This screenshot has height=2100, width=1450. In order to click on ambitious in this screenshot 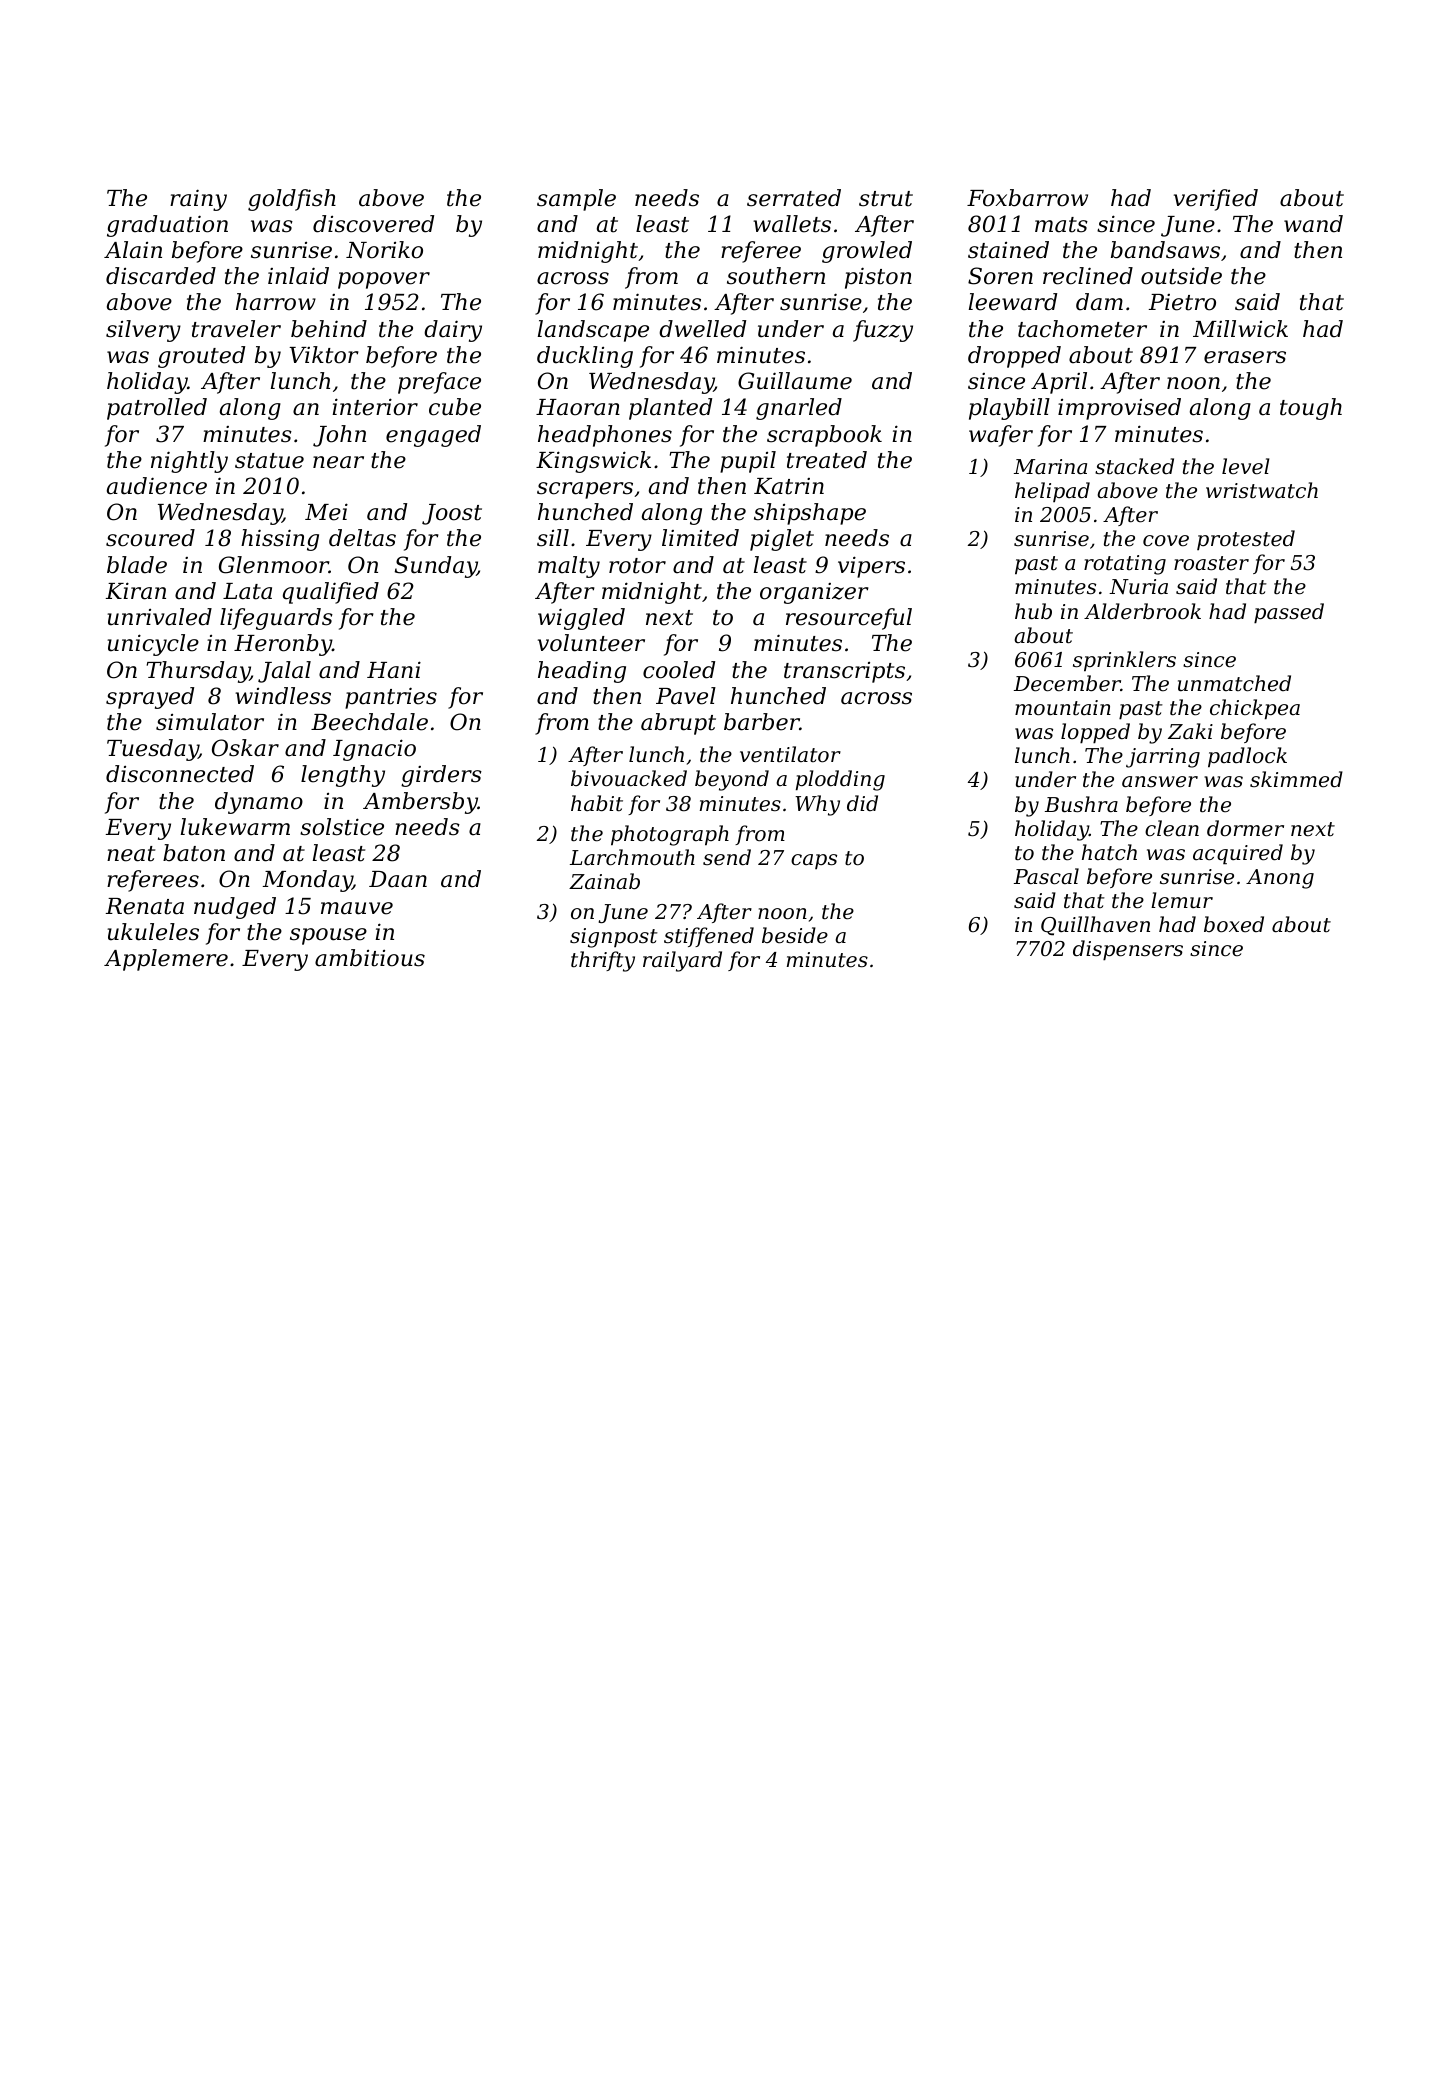, I will do `click(370, 958)`.
